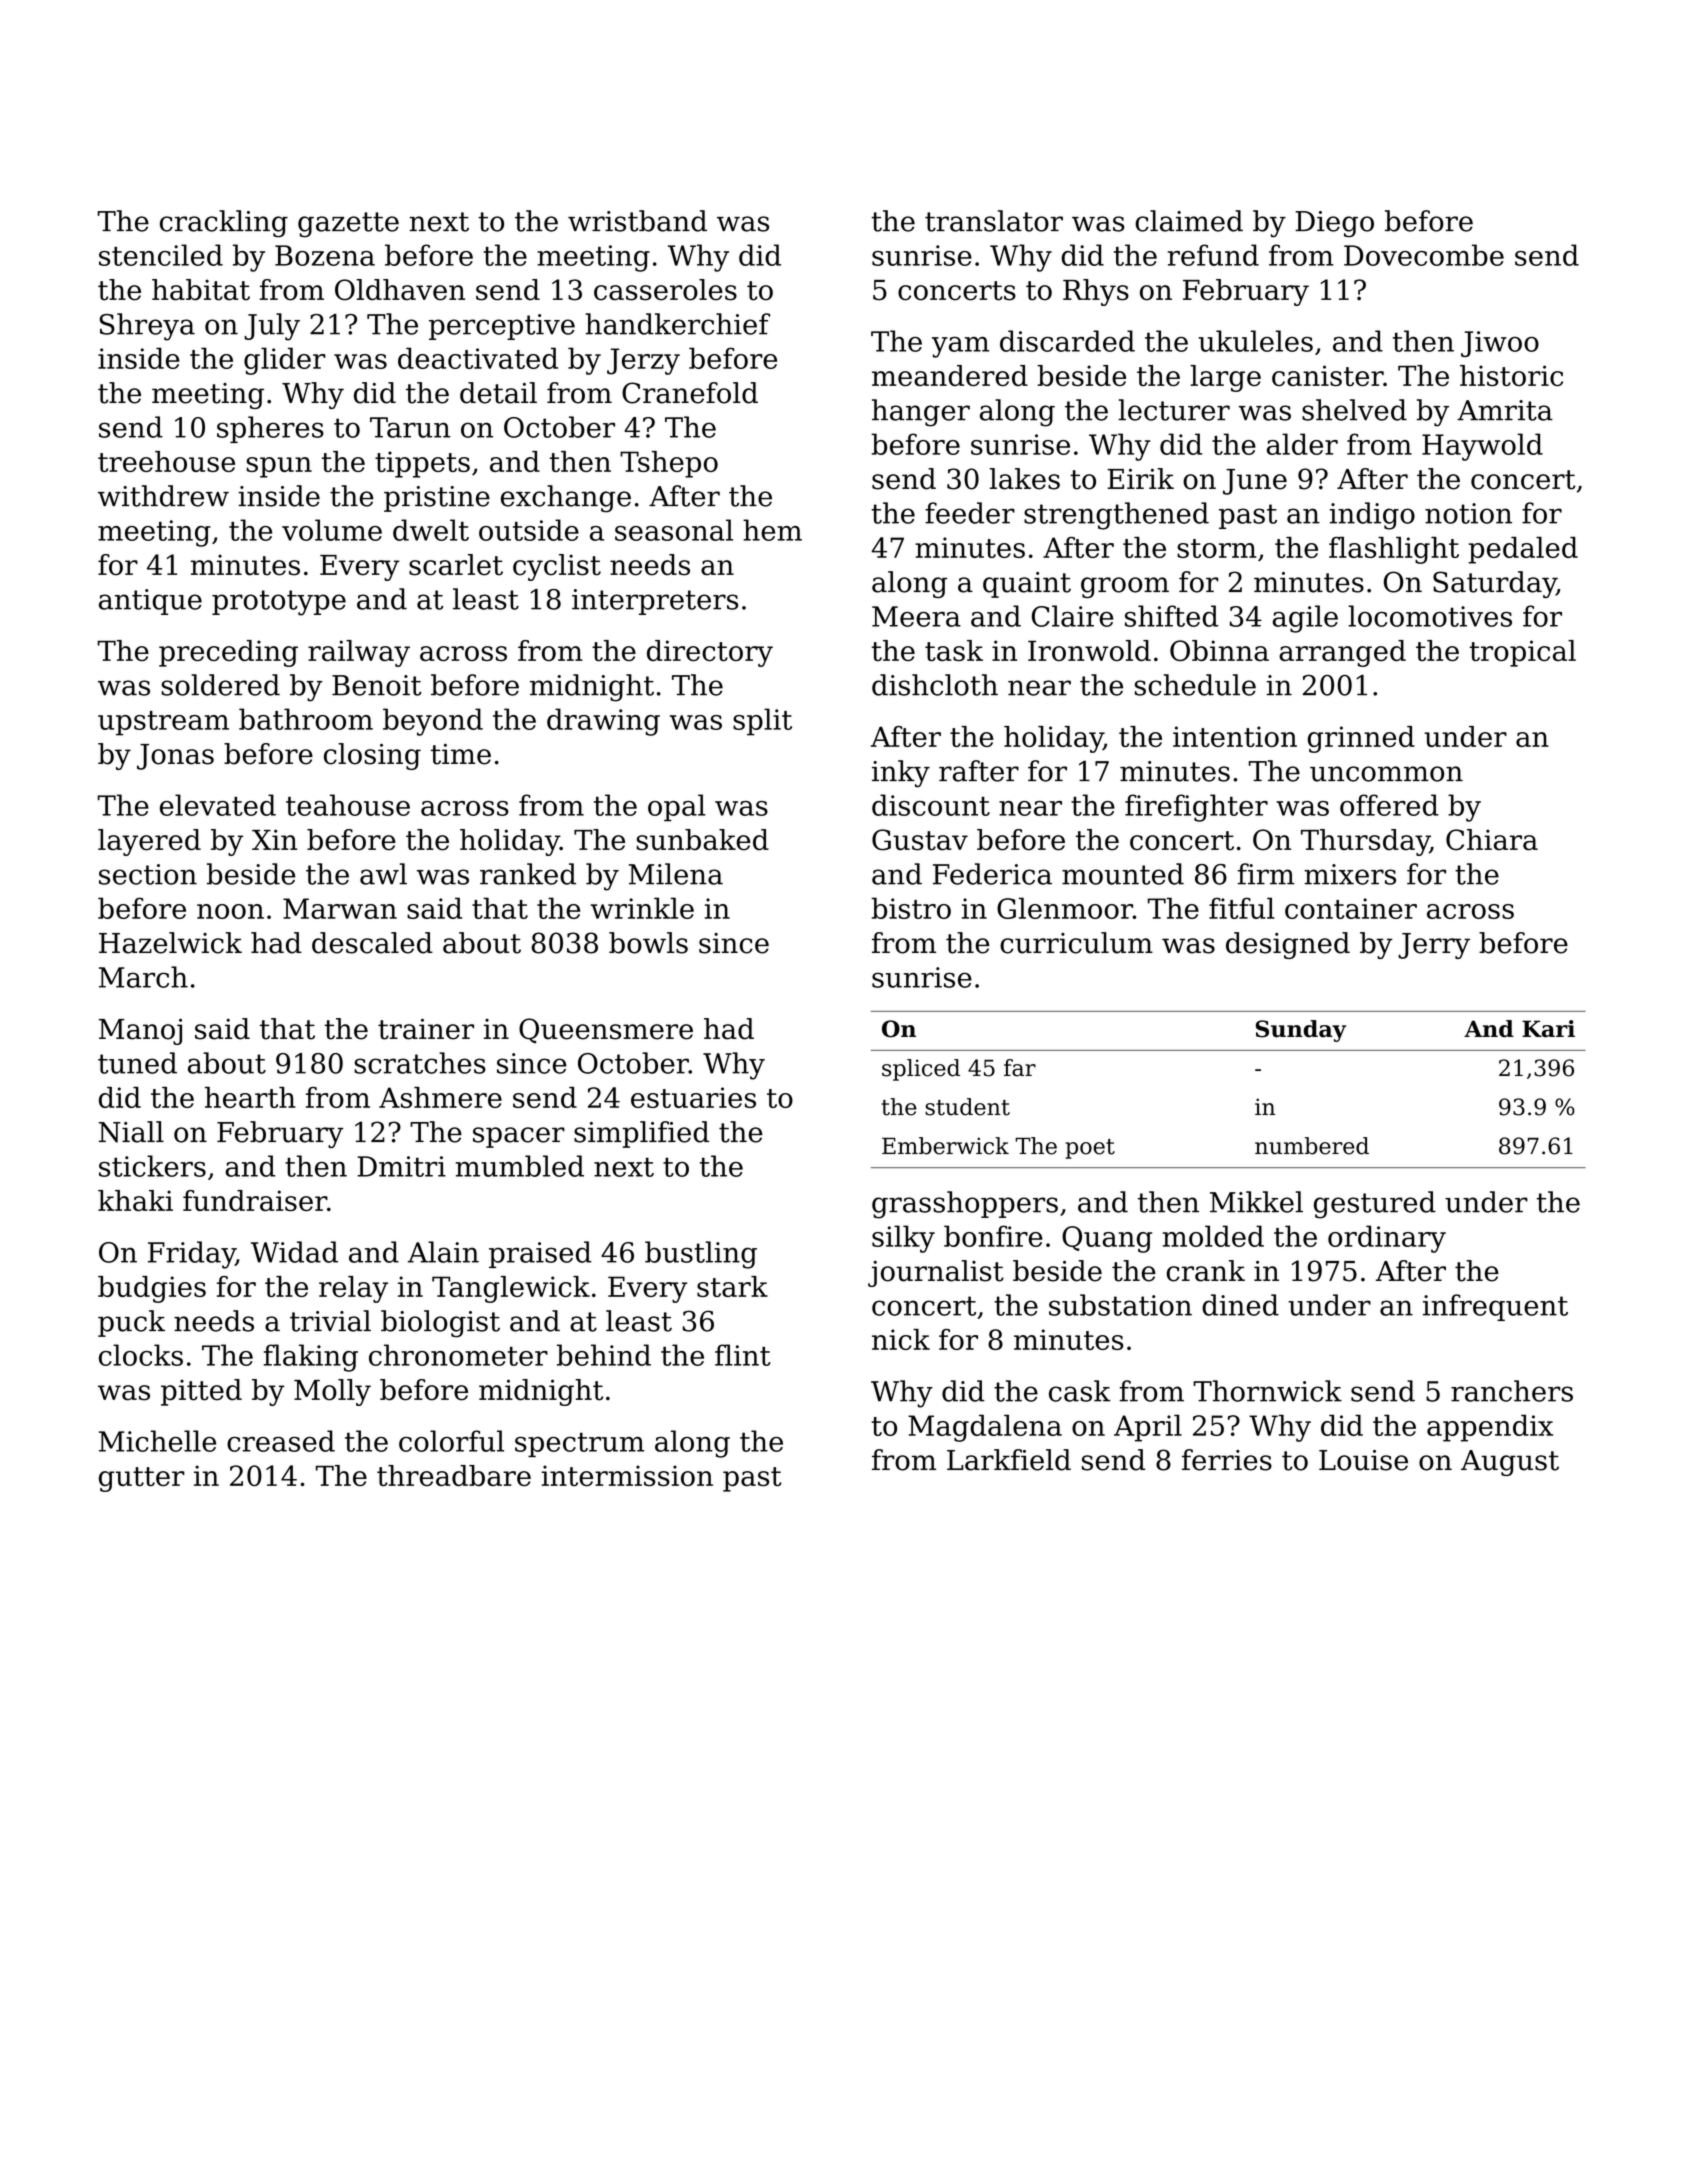  Describe the element at coordinates (690, 393) in the screenshot. I see `Cranefold` at that location.
